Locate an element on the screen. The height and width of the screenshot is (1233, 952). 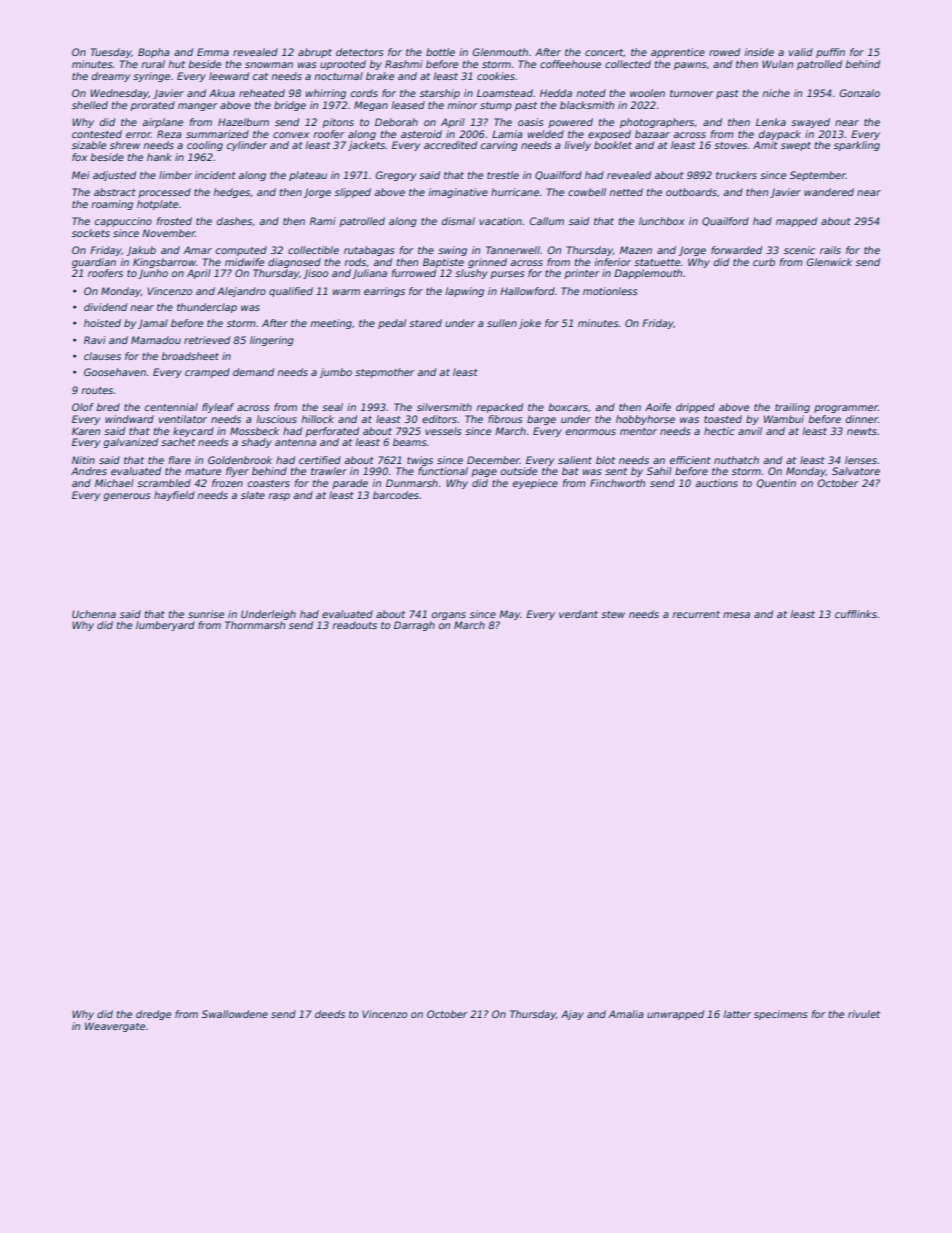
specimens is located at coordinates (780, 1015).
